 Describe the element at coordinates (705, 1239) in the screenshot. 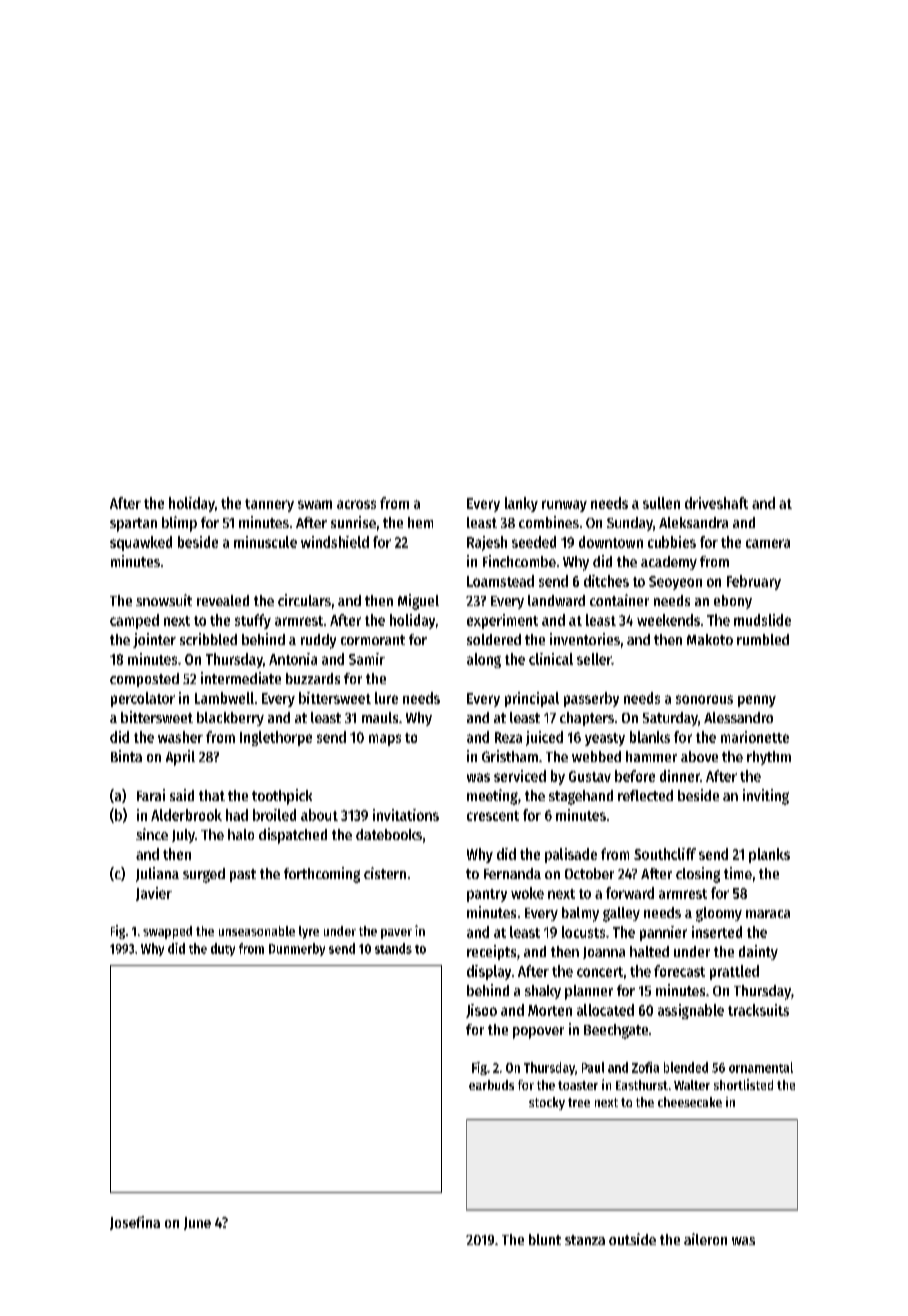

I see `aileron` at that location.
